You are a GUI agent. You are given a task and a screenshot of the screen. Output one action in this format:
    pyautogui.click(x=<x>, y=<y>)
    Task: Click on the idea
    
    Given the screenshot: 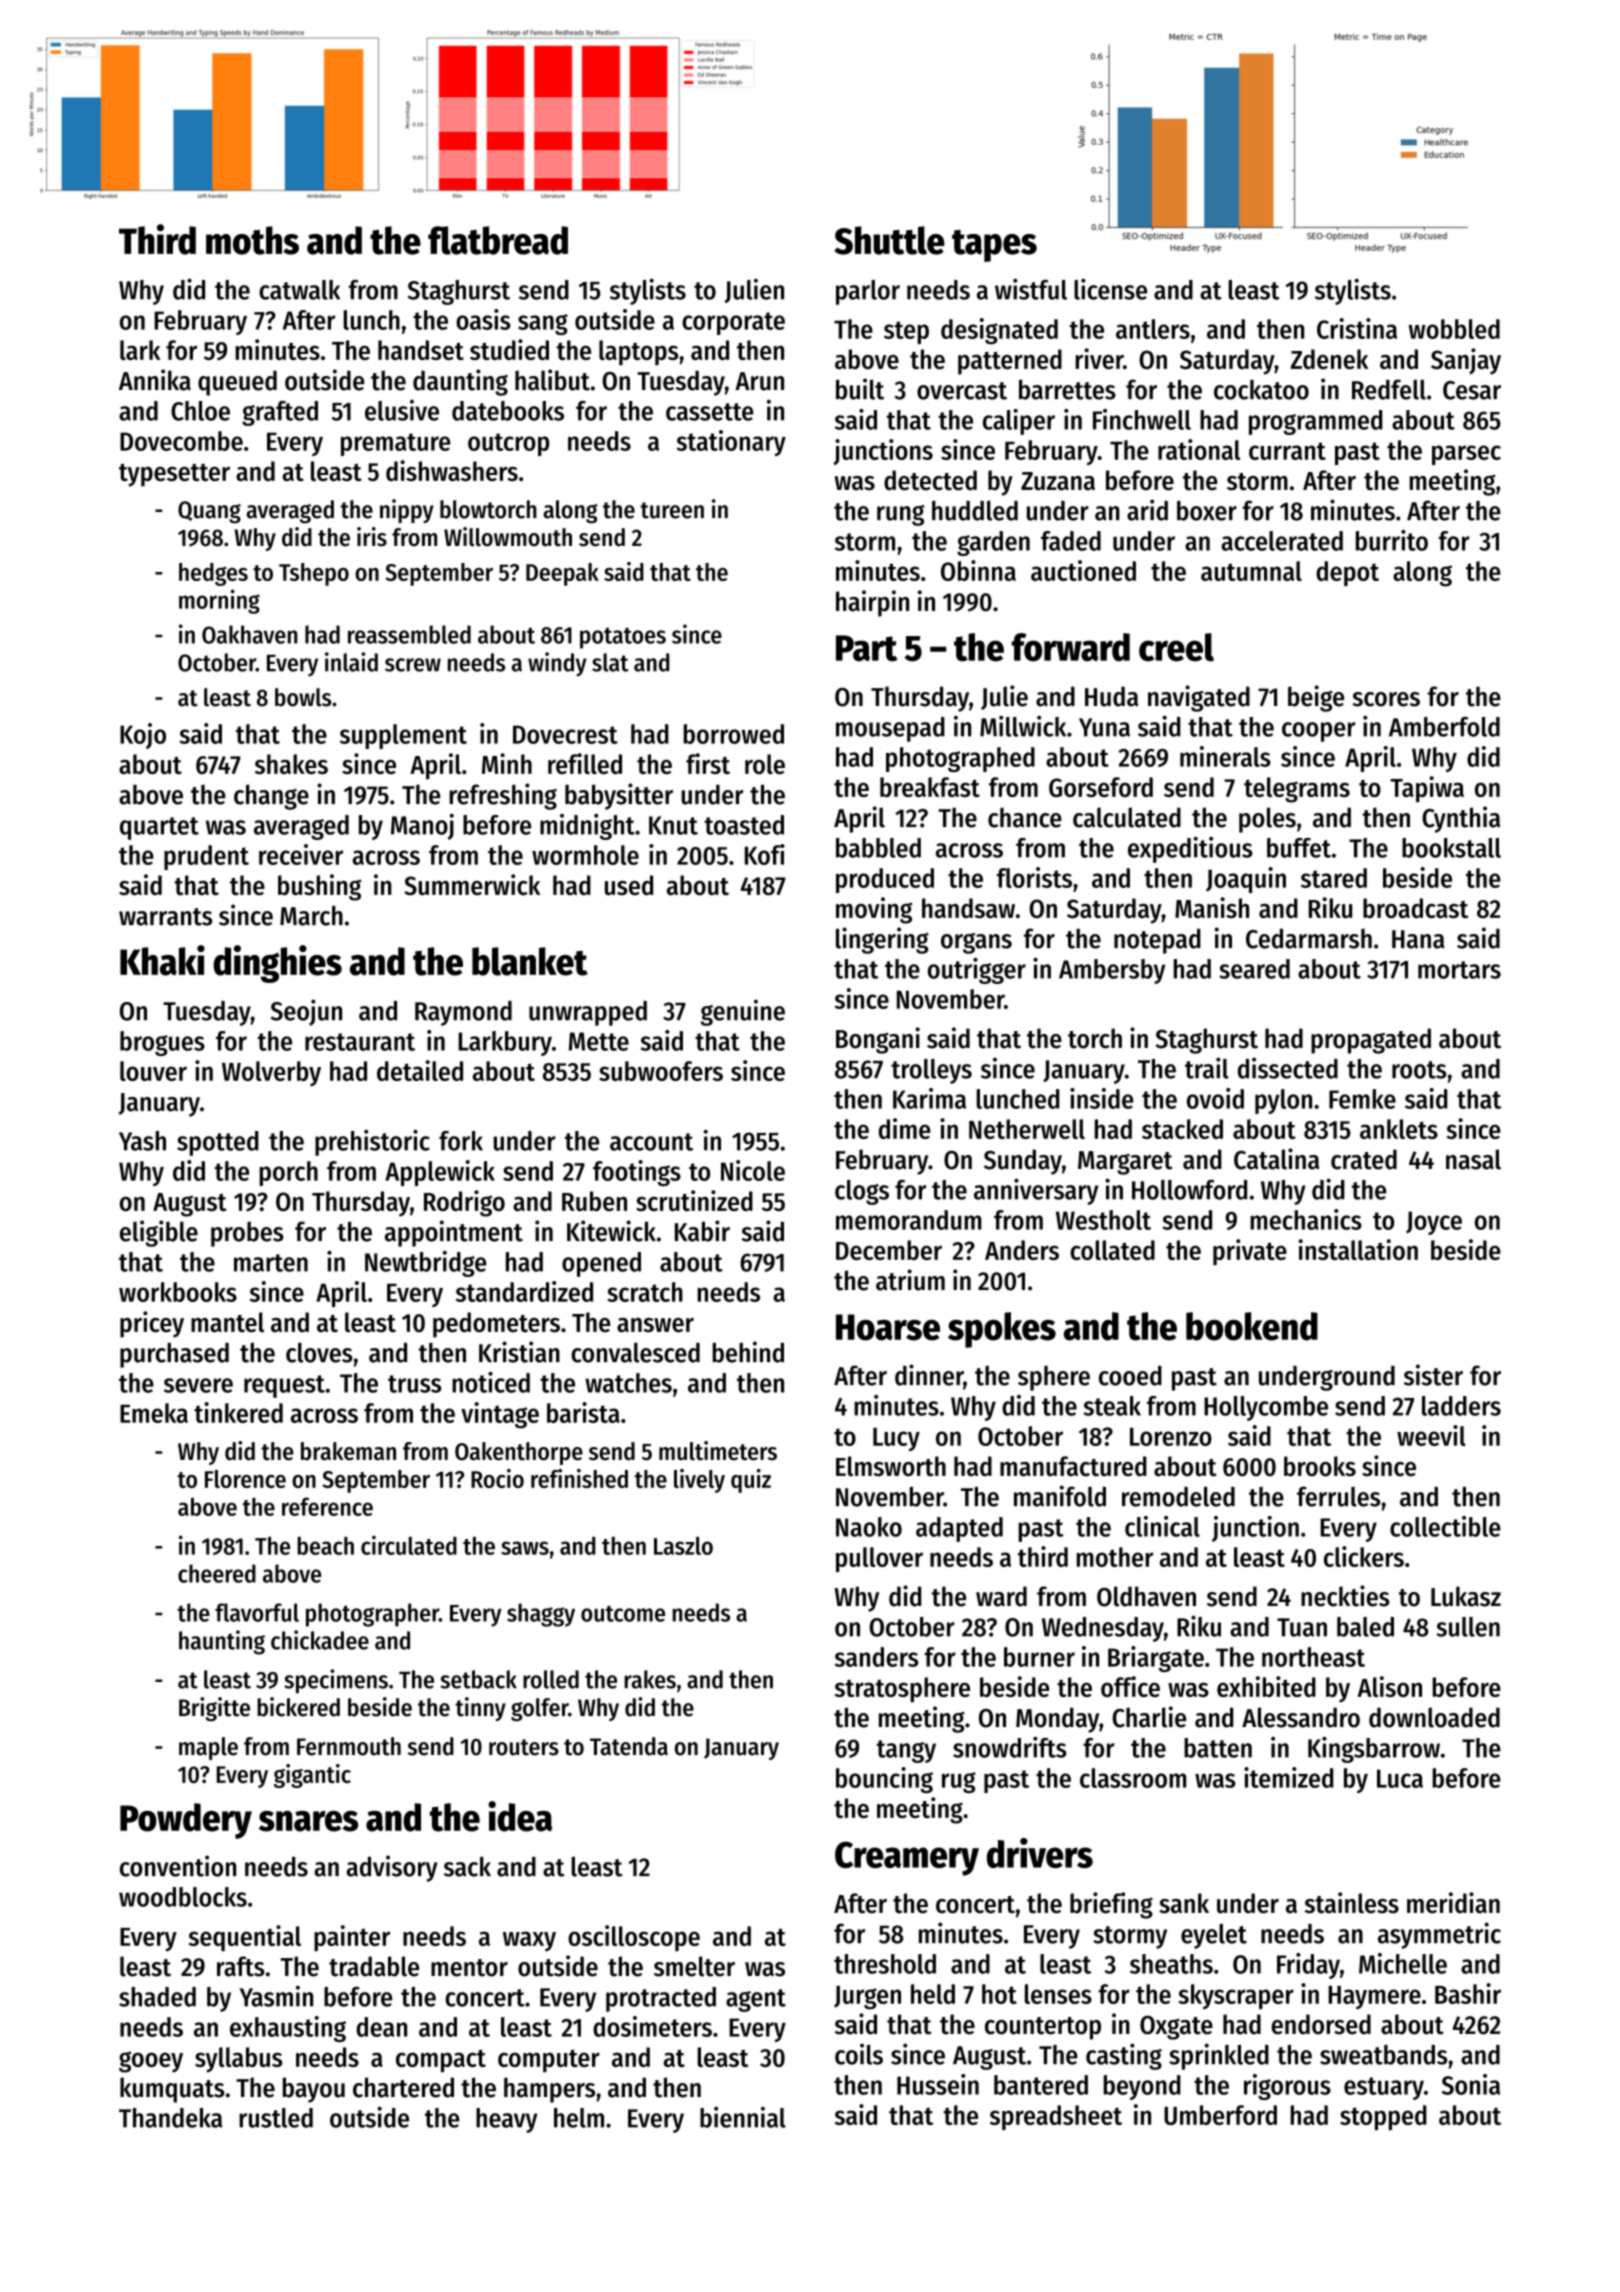 What is the action you would take?
    pyautogui.click(x=520, y=1816)
